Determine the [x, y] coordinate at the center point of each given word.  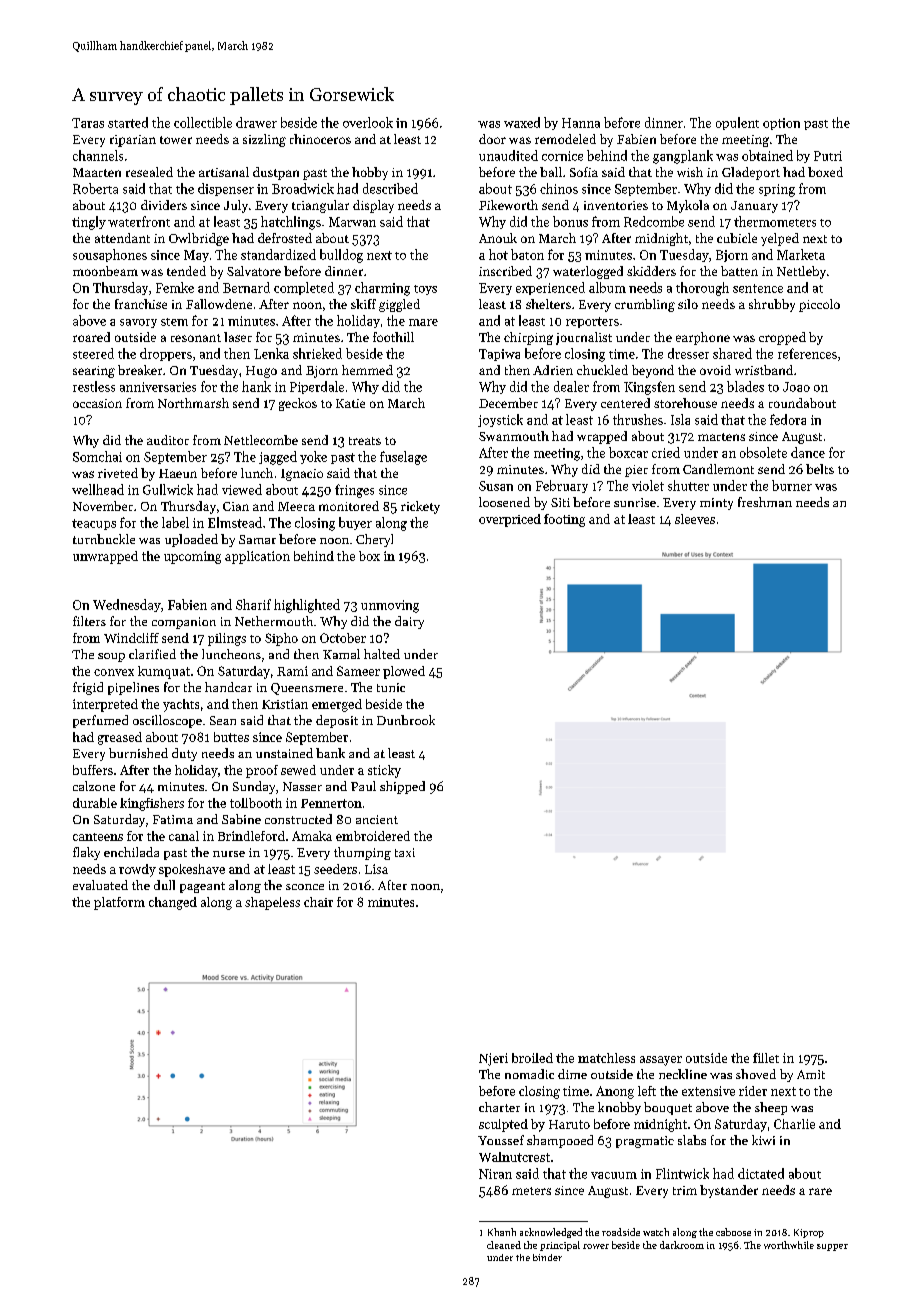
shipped [402, 787]
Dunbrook [406, 720]
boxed [825, 172]
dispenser [226, 189]
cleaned [504, 1245]
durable [95, 803]
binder [547, 1257]
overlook [368, 122]
